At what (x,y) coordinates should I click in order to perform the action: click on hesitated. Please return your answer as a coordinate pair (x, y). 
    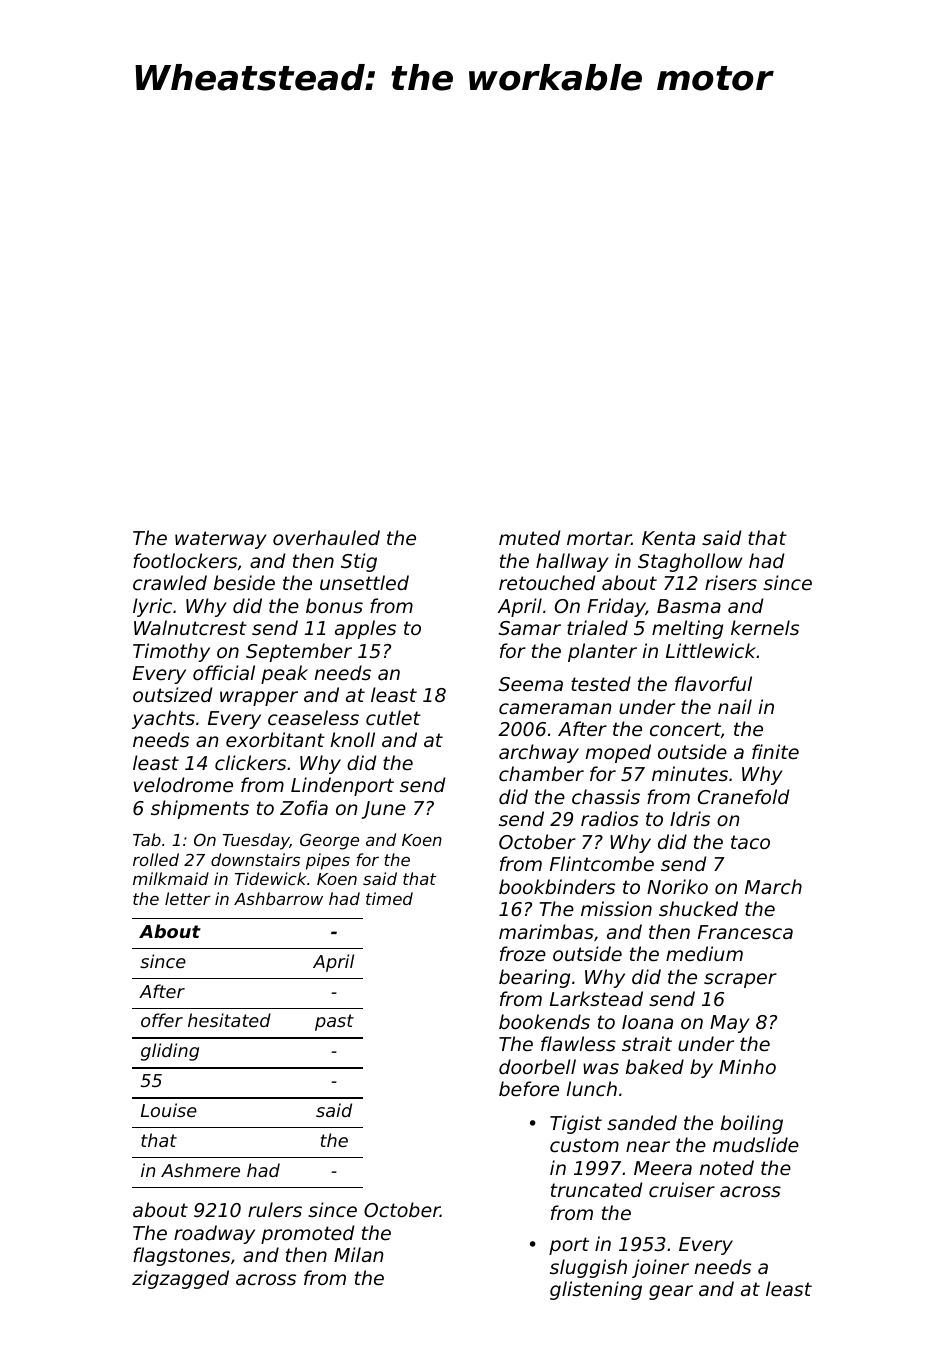
    Looking at the image, I should click on (229, 1020).
